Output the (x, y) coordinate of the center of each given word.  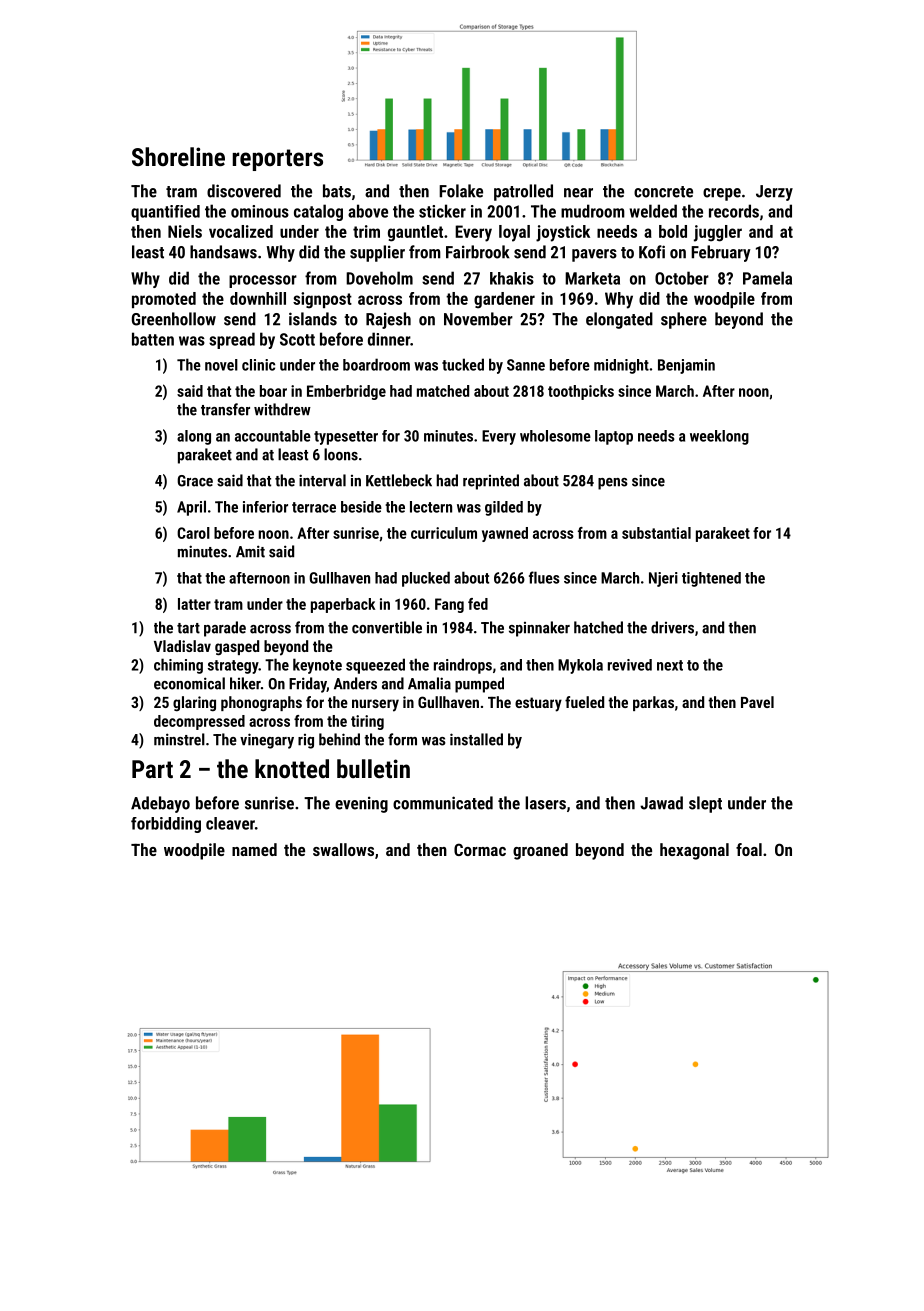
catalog (318, 212)
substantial (656, 533)
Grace (195, 481)
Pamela (767, 278)
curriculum (444, 533)
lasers (545, 803)
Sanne (526, 365)
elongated (619, 320)
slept (705, 804)
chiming (178, 666)
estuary (538, 704)
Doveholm (379, 278)
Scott (297, 339)
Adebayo (160, 804)
